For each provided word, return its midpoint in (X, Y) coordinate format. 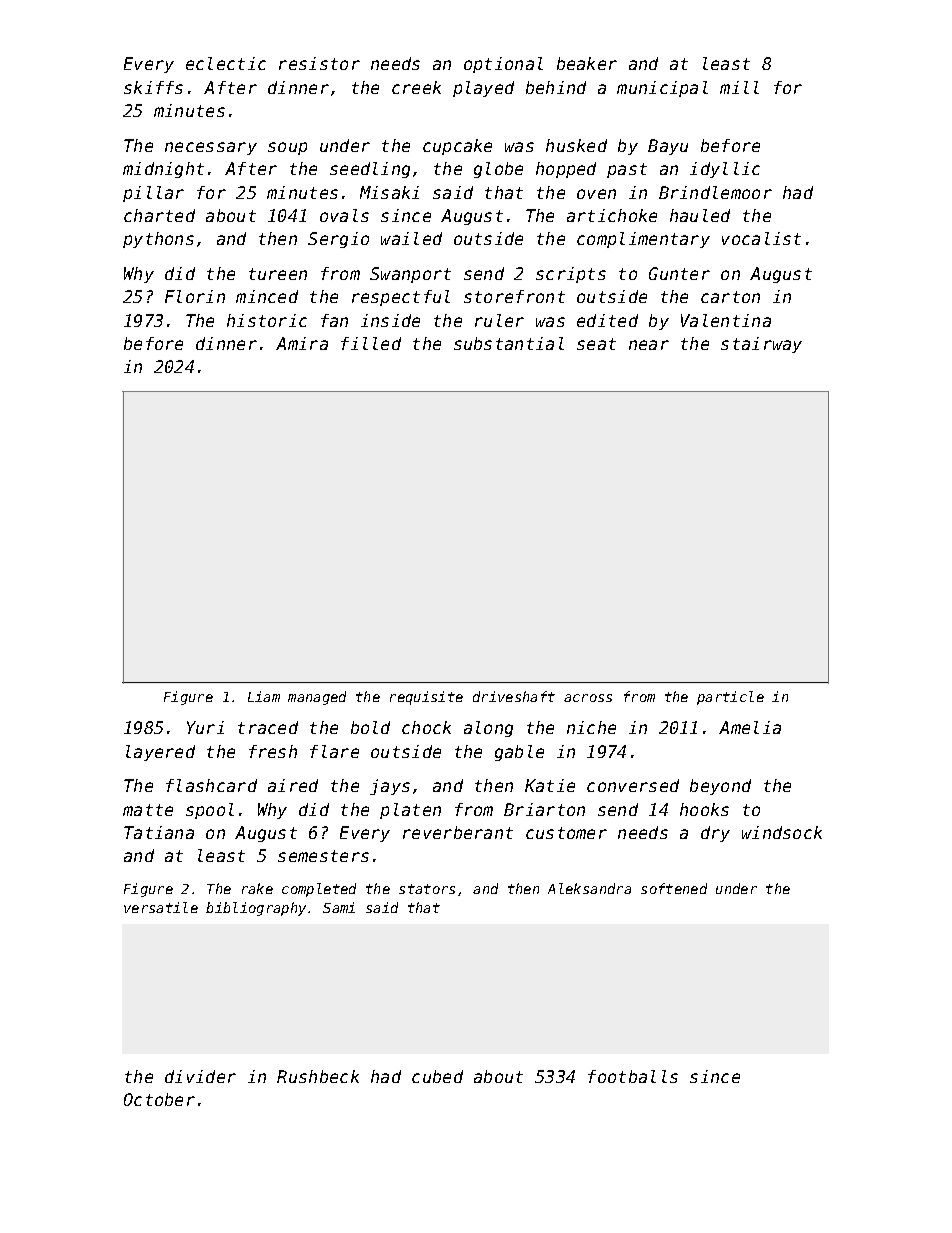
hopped (566, 170)
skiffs (153, 87)
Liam (264, 696)
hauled (700, 215)
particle (730, 698)
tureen (278, 274)
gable (519, 753)
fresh (273, 751)
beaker (587, 63)
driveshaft (514, 696)
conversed (633, 785)
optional (503, 65)
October (159, 1099)
